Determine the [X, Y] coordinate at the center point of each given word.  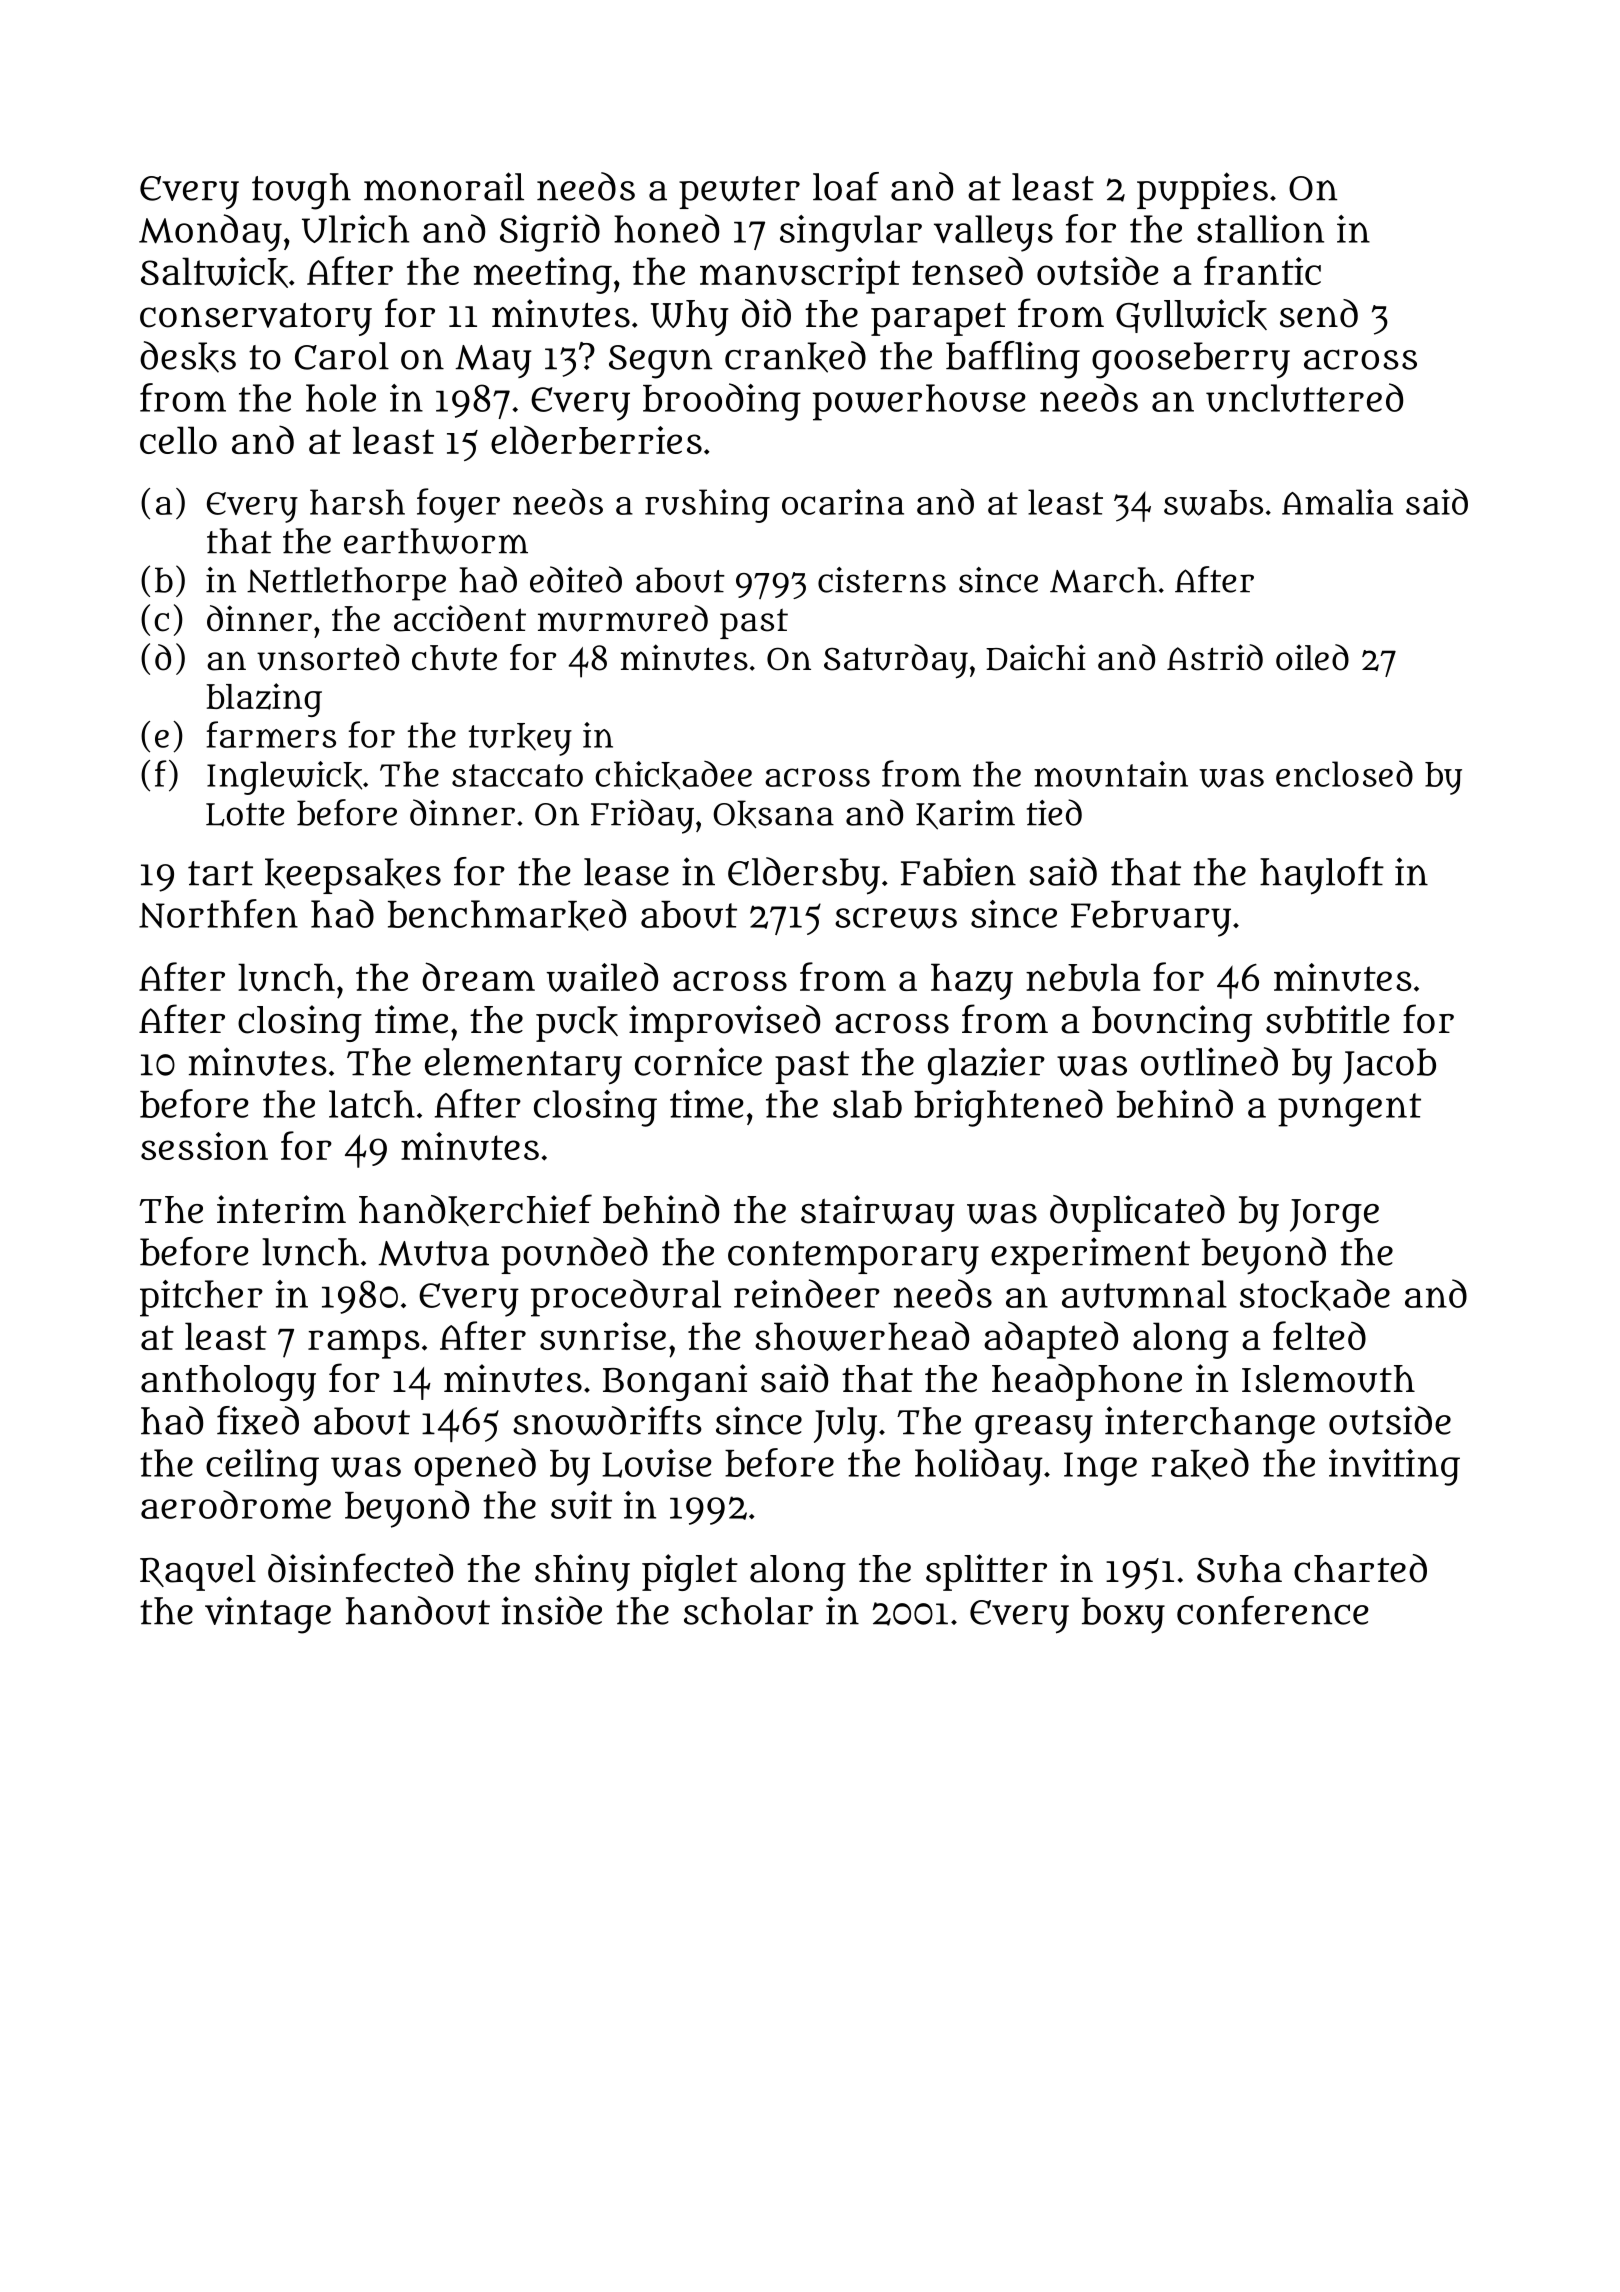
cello [178, 440]
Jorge [1334, 1215]
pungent [1349, 1110]
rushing [707, 506]
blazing [264, 700]
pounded [574, 1255]
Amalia [1337, 502]
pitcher [201, 1298]
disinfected [360, 1568]
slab [867, 1104]
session [204, 1146]
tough [301, 191]
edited [576, 579]
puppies [1202, 190]
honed [666, 228]
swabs [1213, 503]
